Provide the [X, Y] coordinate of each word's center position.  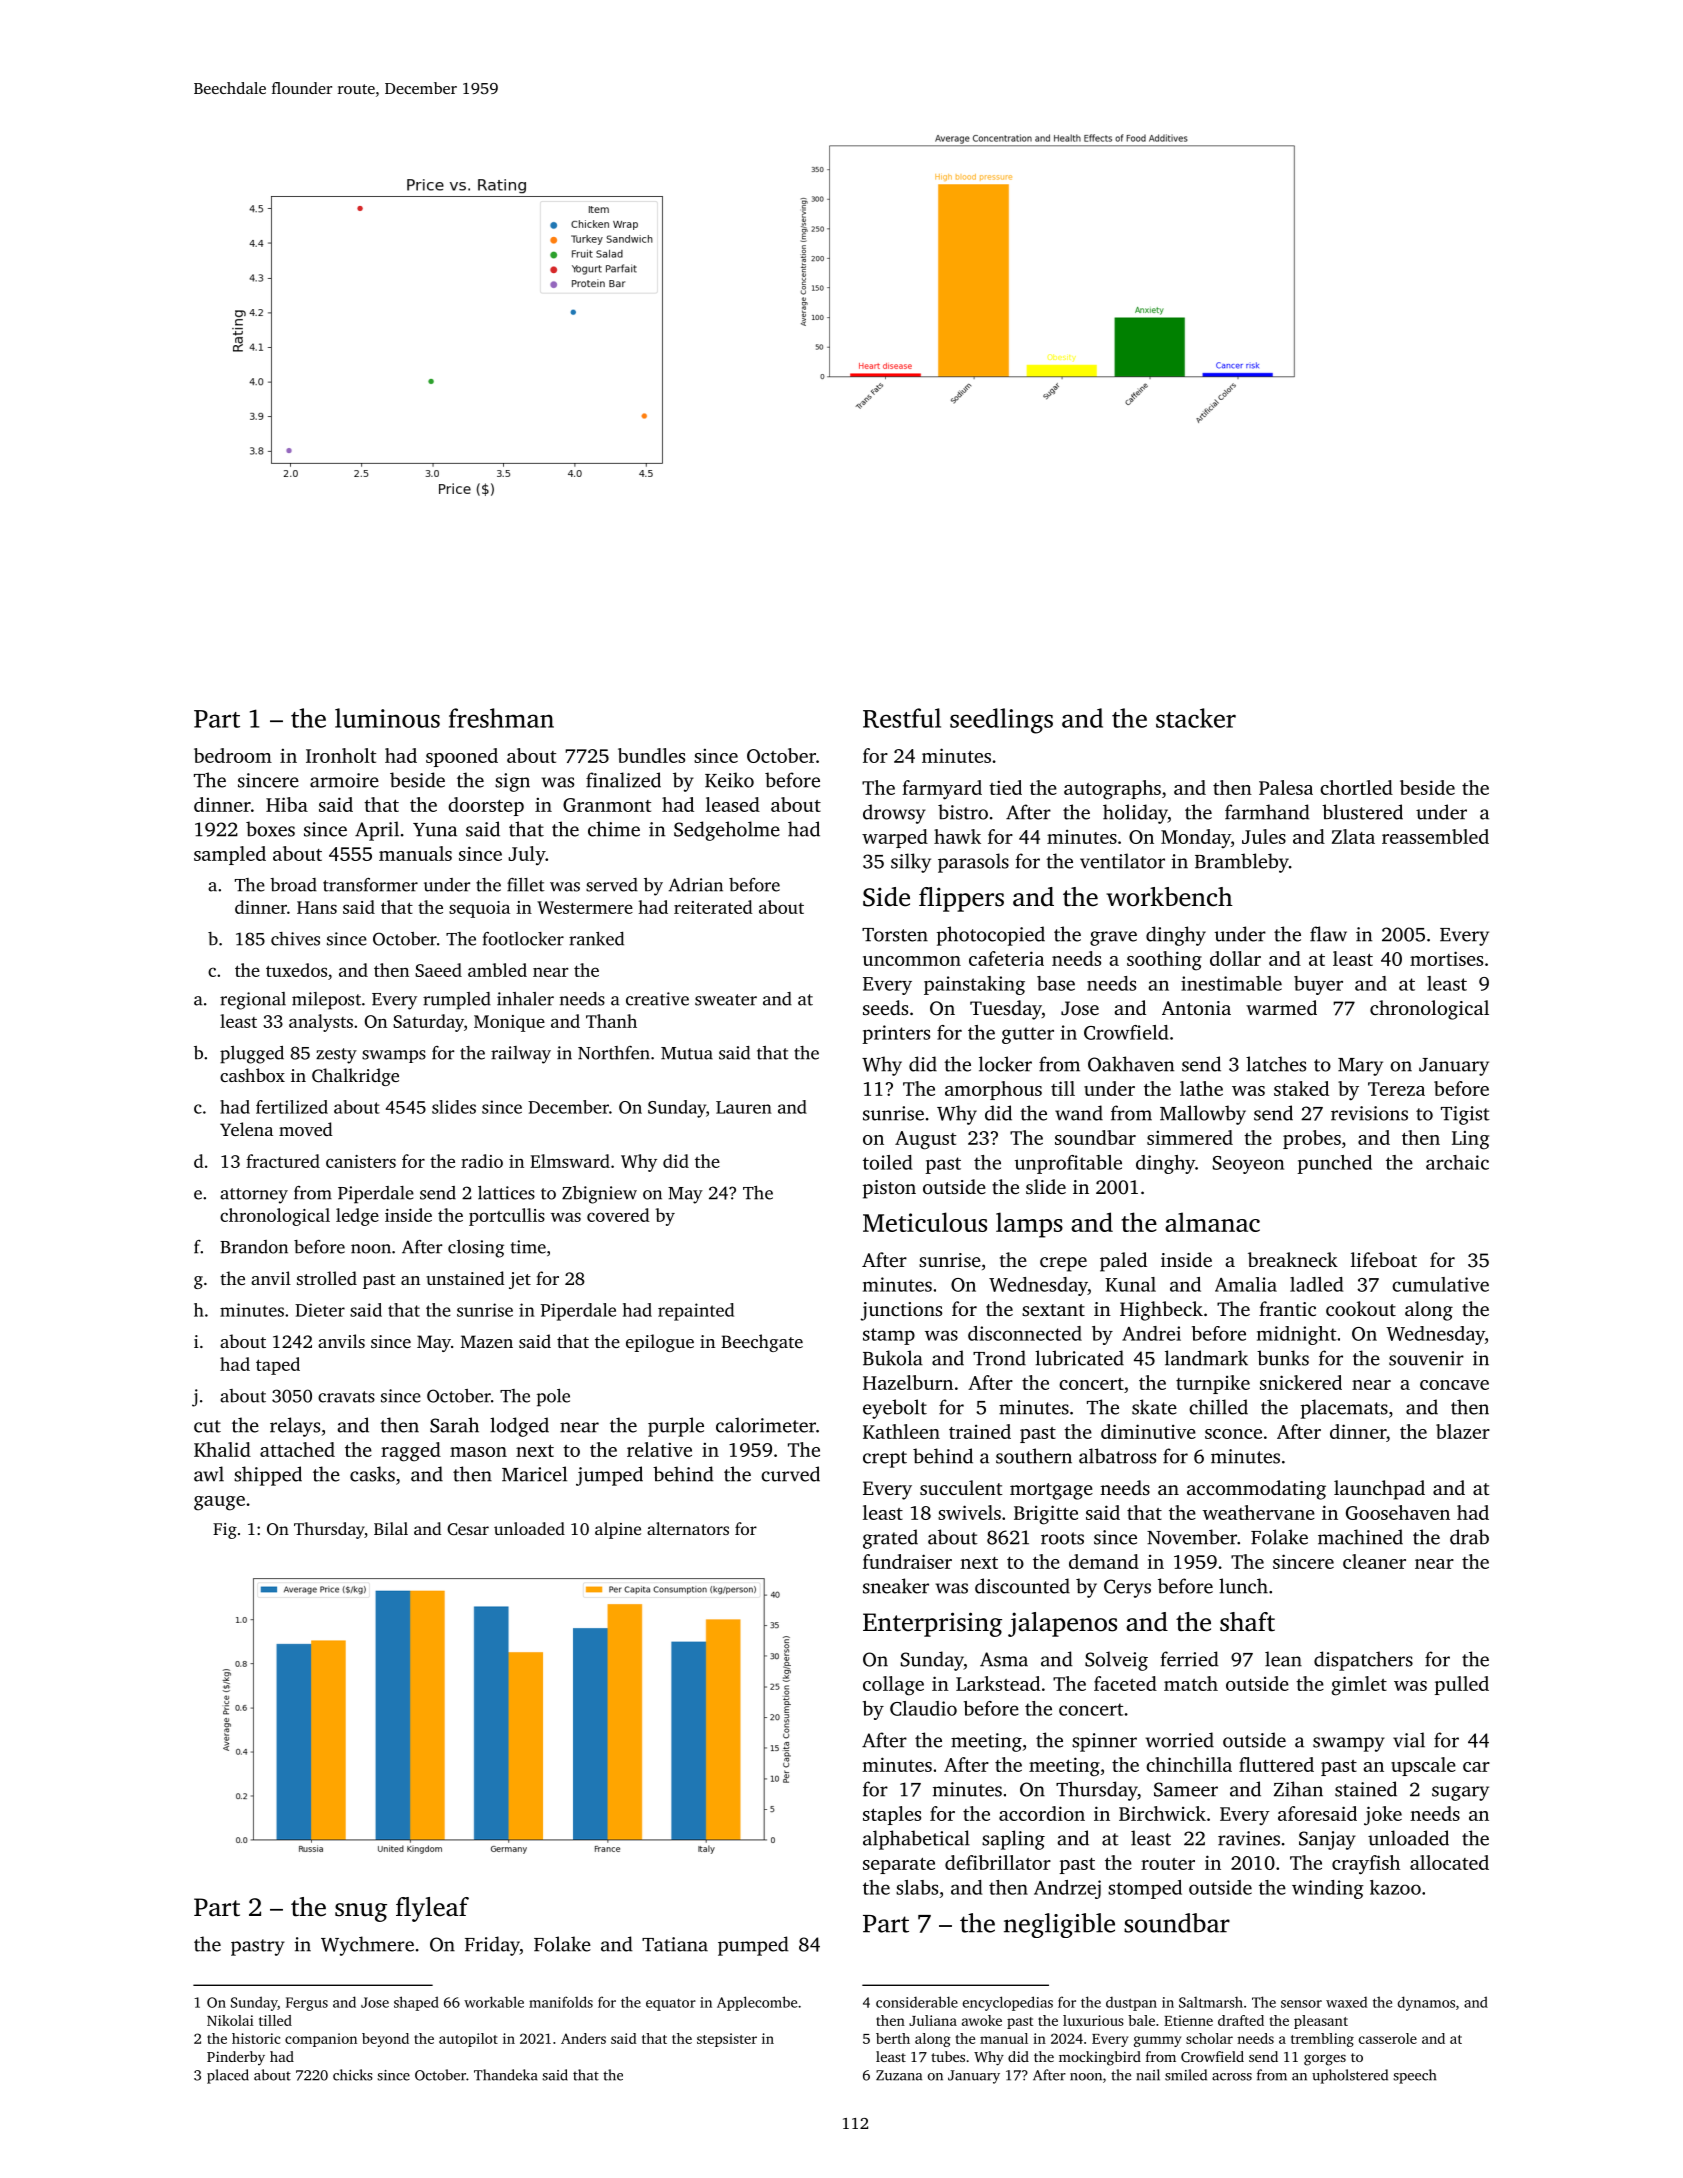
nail [1148, 2075]
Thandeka [506, 2075]
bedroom [233, 755]
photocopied [991, 936]
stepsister [727, 2040]
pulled [1462, 1685]
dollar [1235, 958]
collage [893, 1686]
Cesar [468, 1529]
